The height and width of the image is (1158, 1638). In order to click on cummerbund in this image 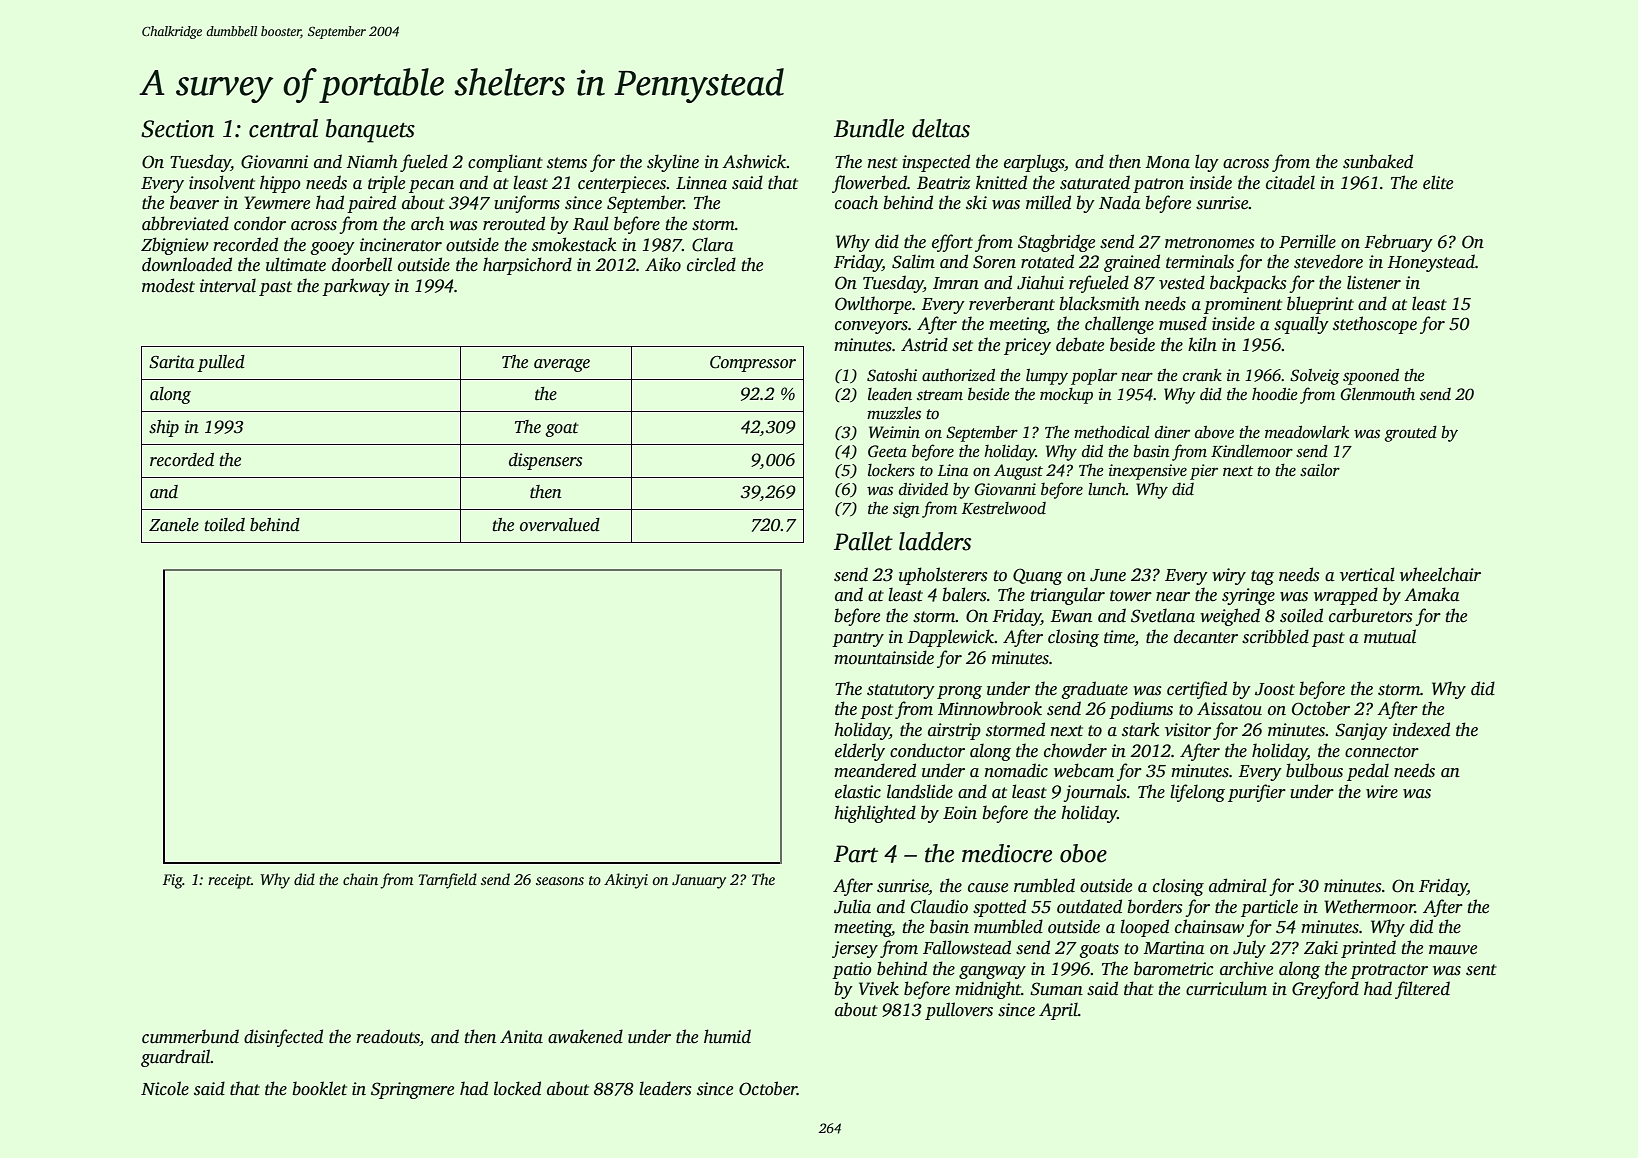, I will do `click(190, 1036)`.
